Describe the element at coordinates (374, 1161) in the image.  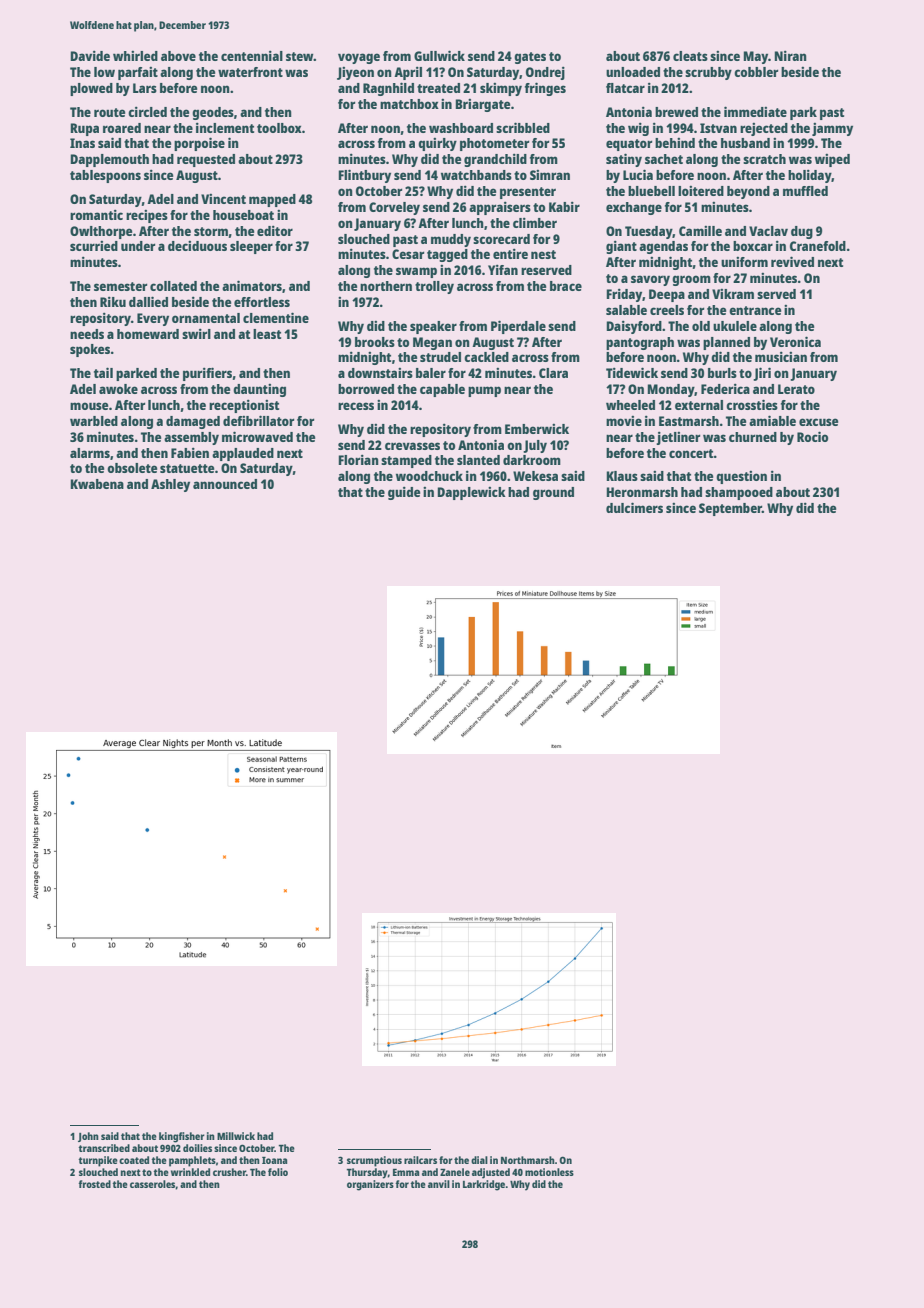
I see `scrumptious` at that location.
